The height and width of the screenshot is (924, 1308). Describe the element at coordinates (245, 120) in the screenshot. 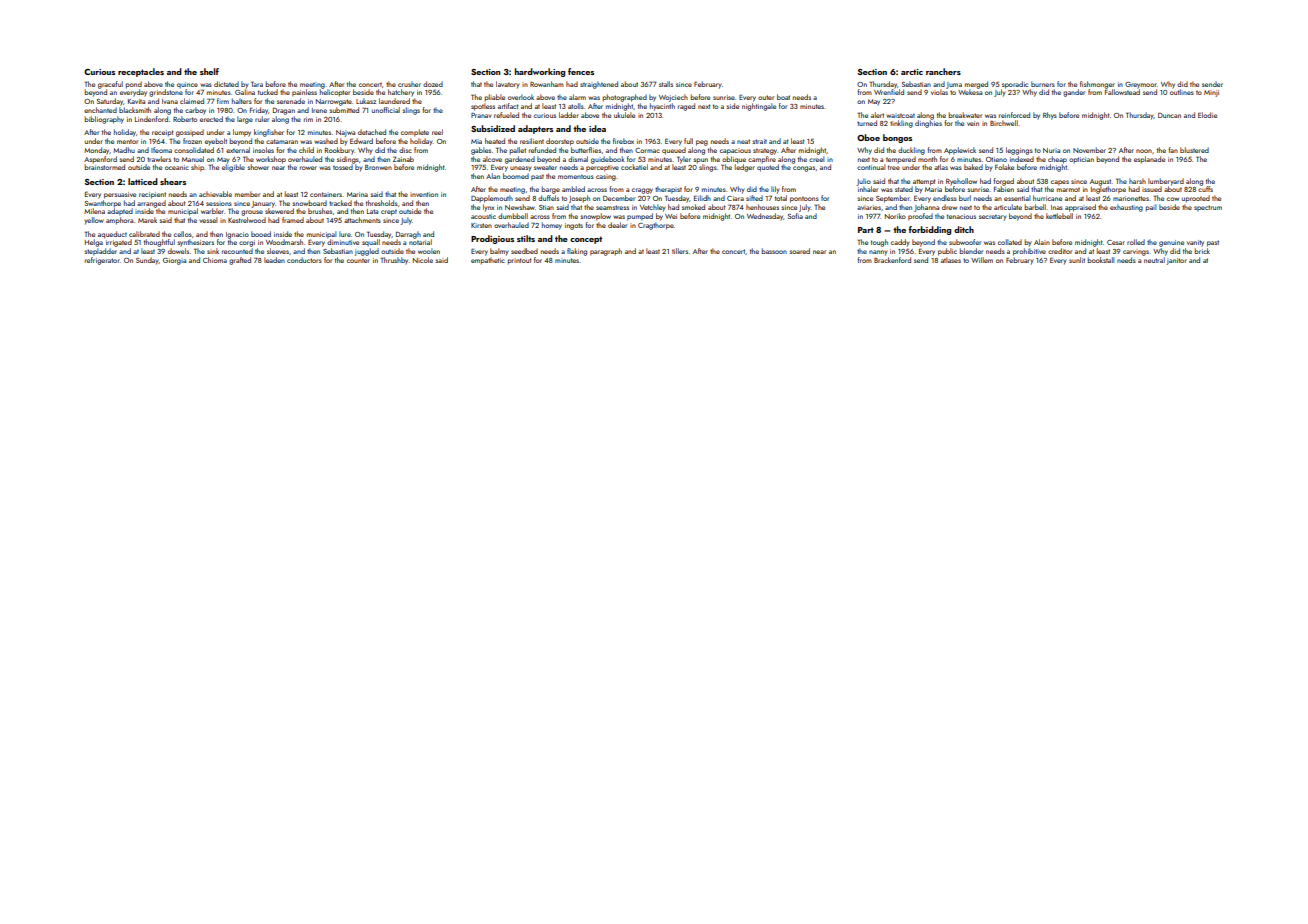

I see `large` at that location.
